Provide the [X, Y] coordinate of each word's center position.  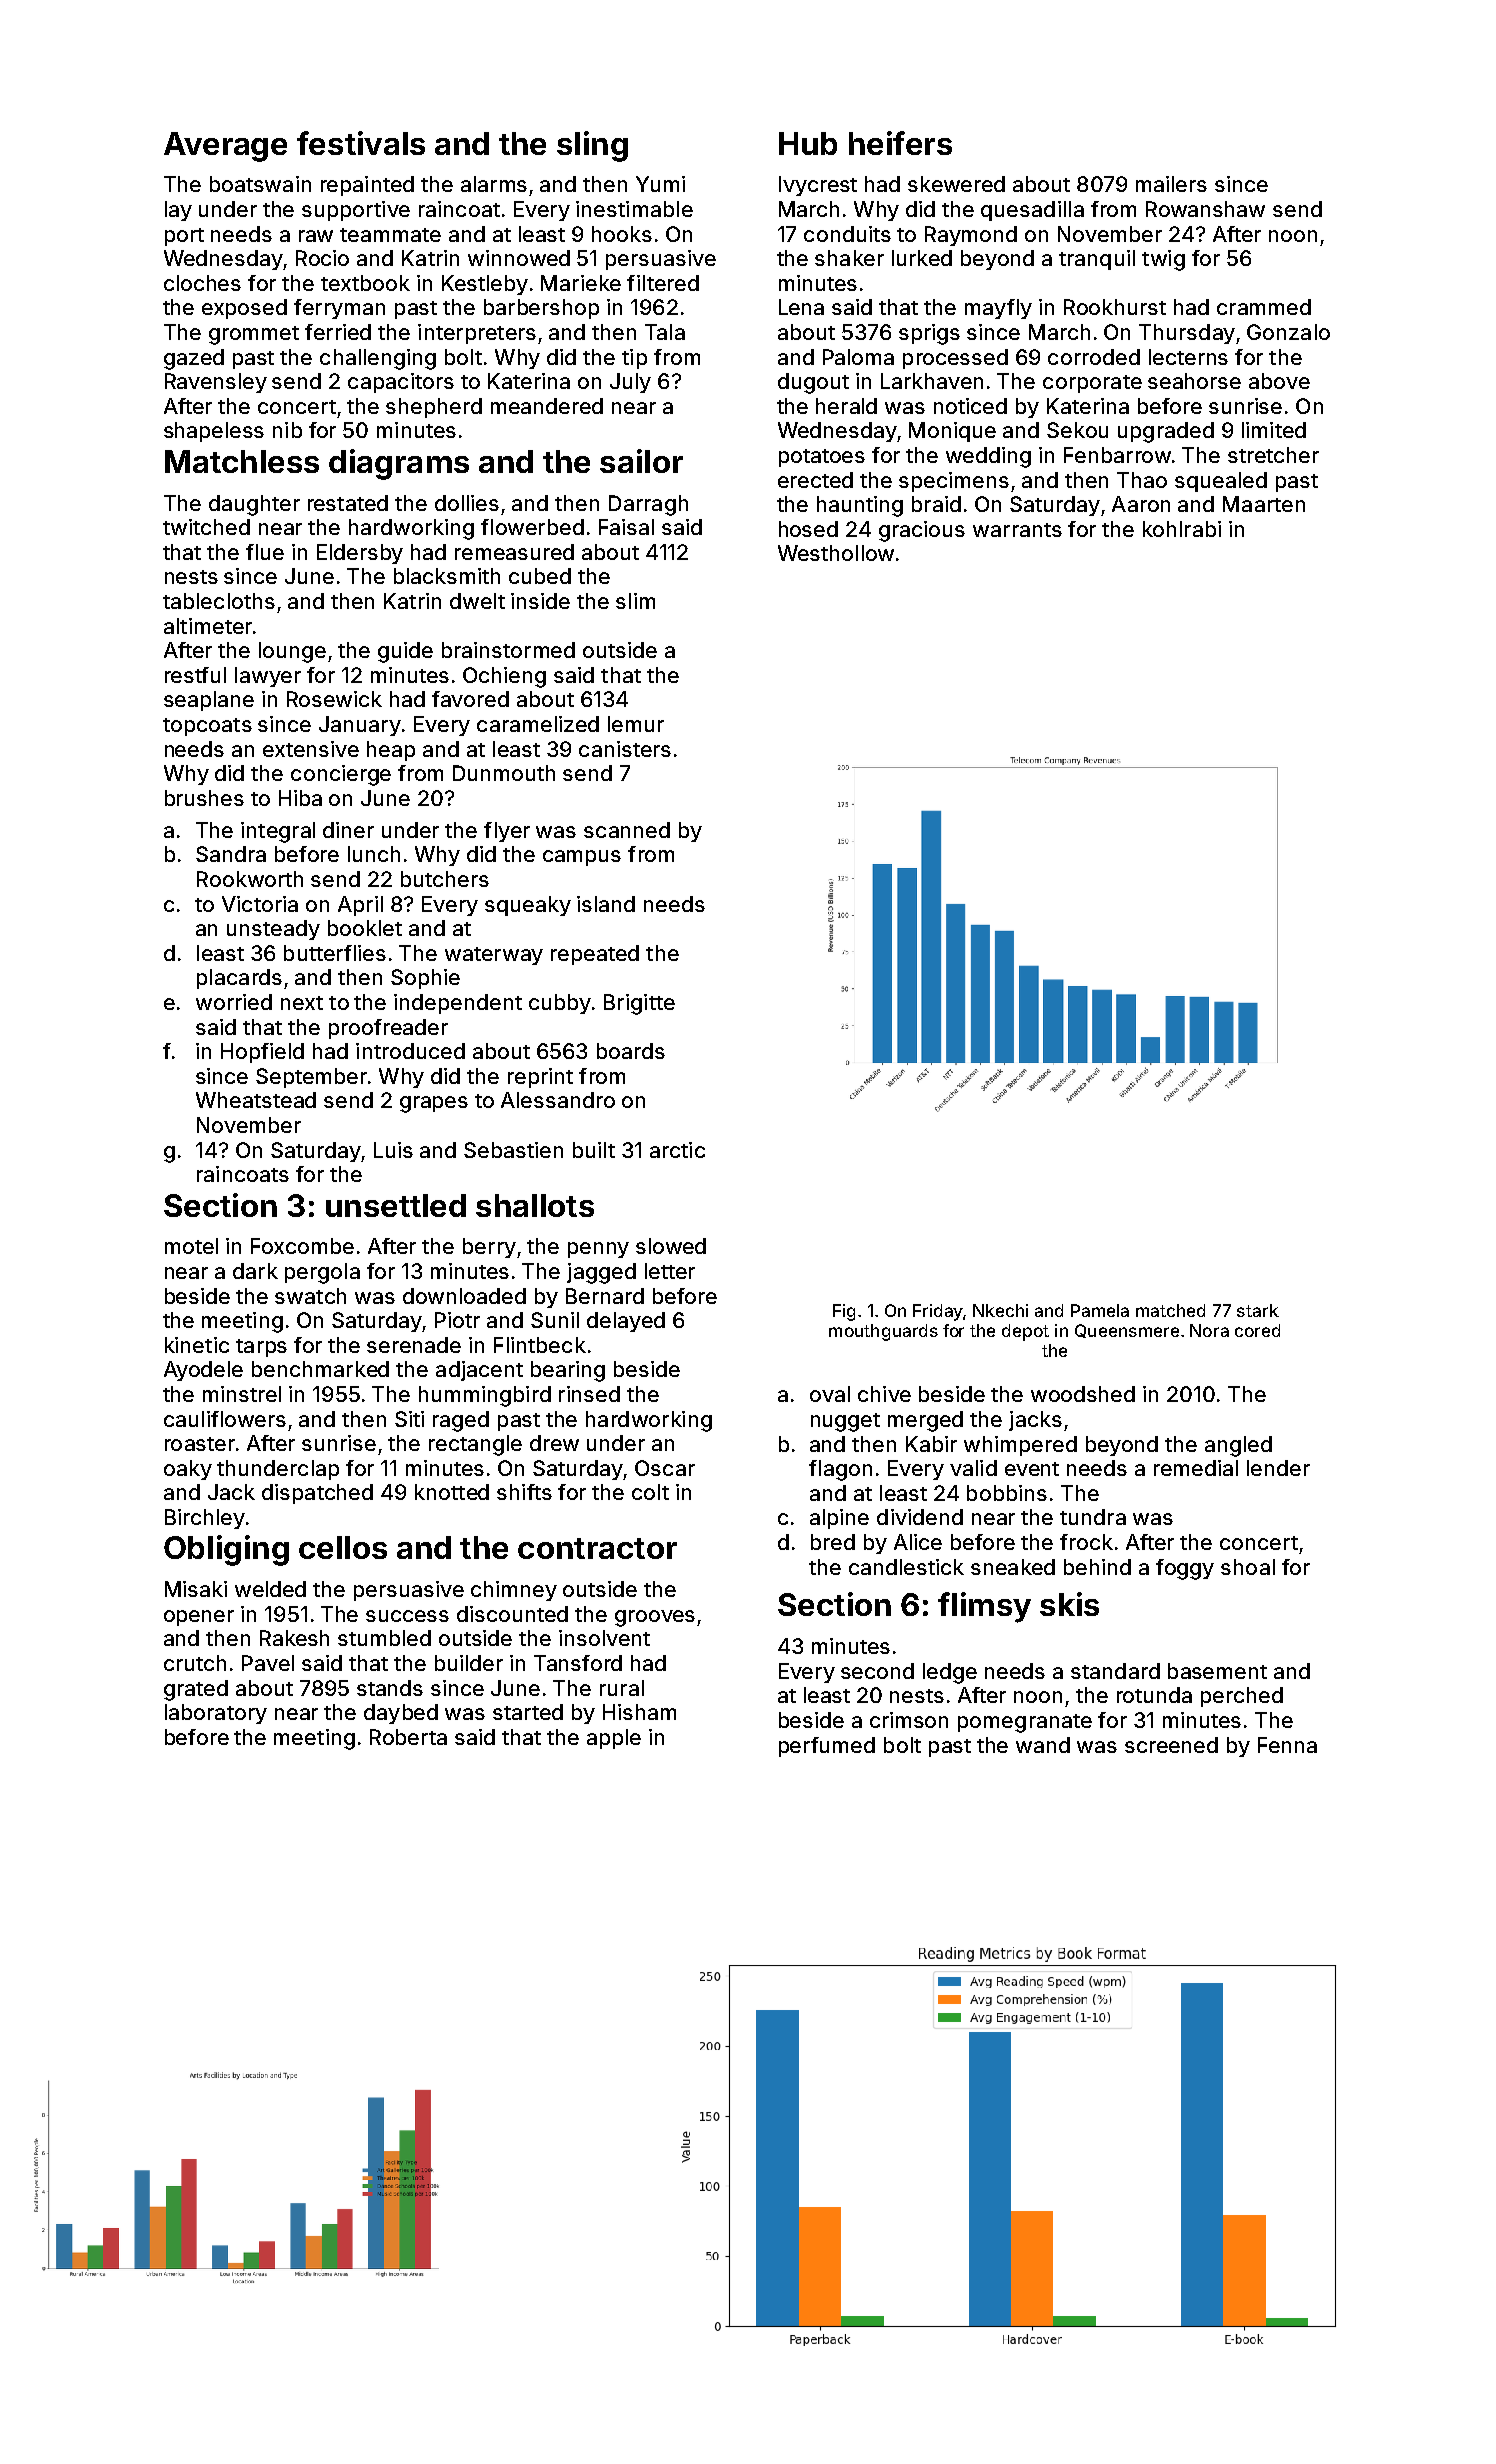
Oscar [665, 1468]
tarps [261, 1348]
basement [1217, 1671]
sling [592, 146]
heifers [900, 143]
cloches [202, 283]
